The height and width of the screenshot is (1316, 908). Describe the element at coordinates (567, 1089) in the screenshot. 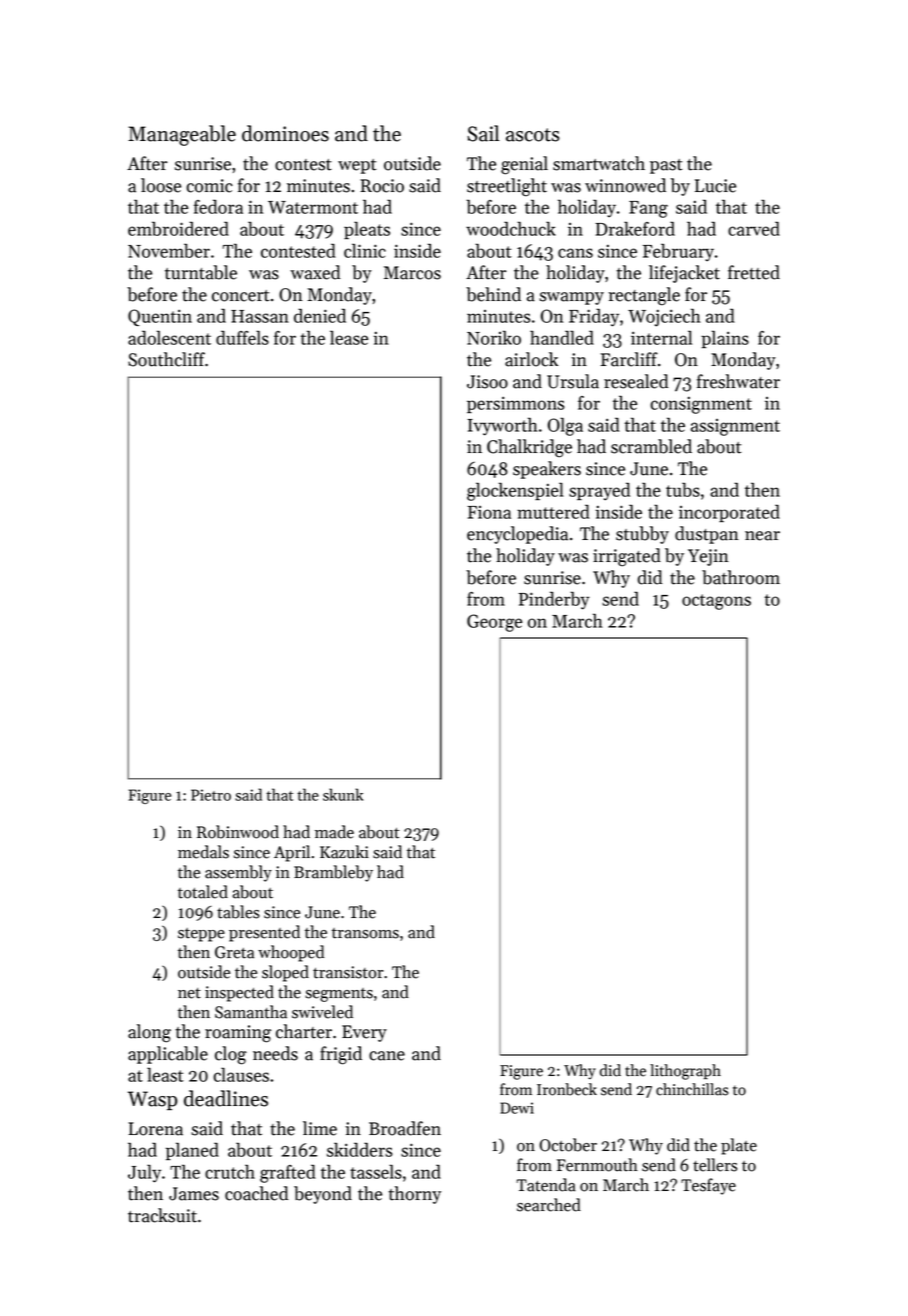

I see `Ironbeck` at that location.
